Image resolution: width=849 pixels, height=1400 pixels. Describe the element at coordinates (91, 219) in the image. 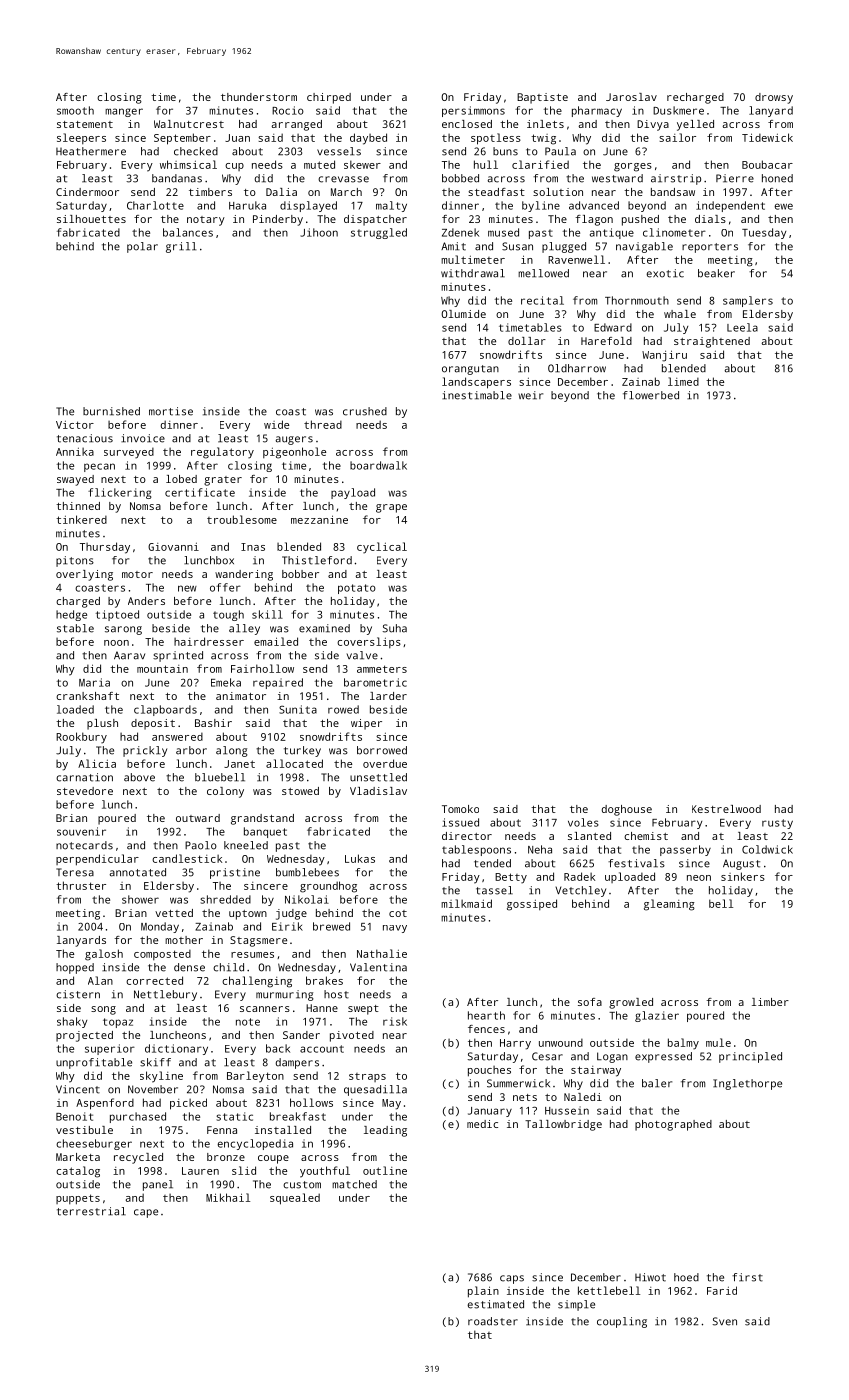

I see `silhouettes` at that location.
